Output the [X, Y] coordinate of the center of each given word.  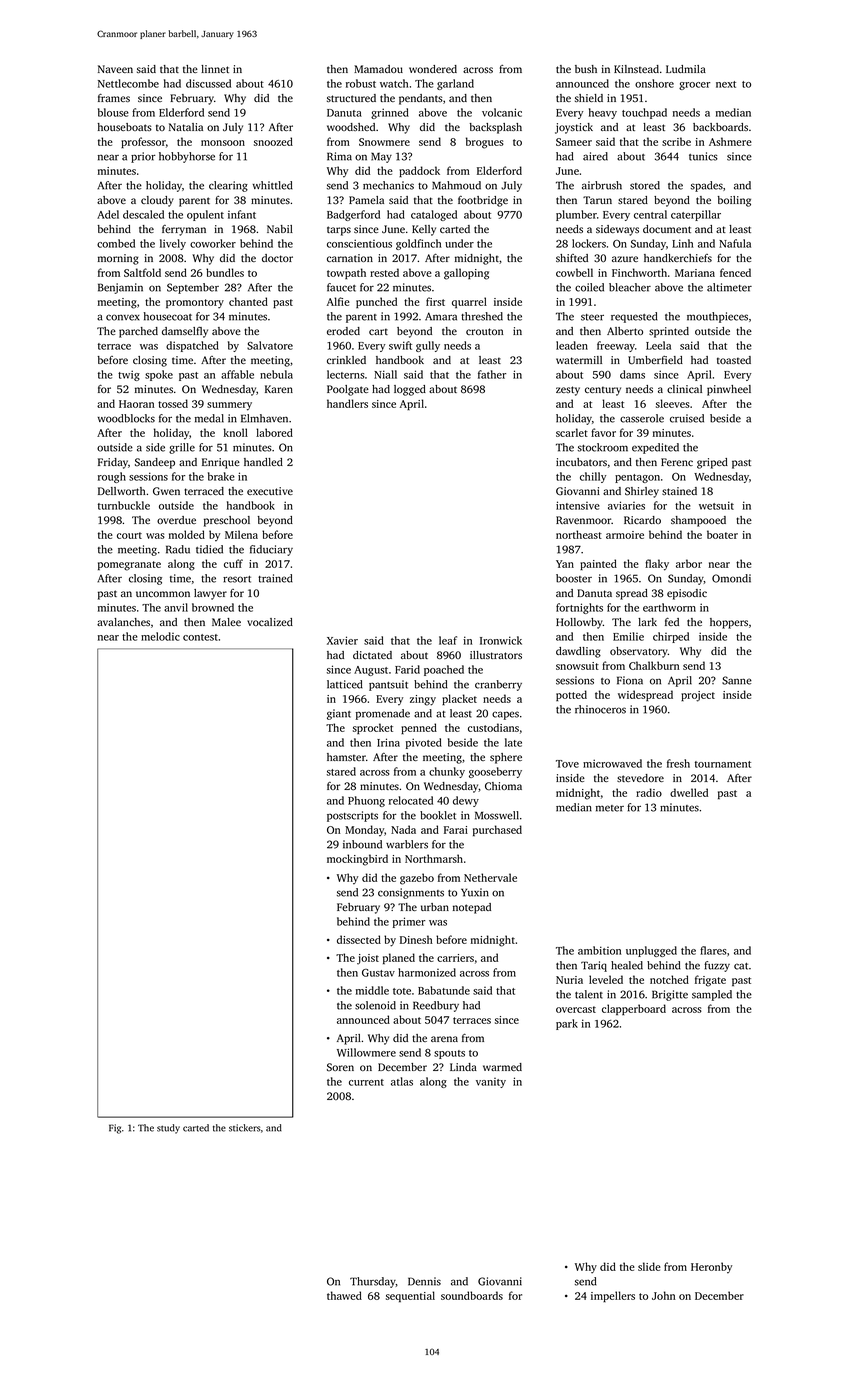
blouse [113, 112]
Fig [115, 1129]
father [492, 374]
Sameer [574, 142]
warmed [502, 1067]
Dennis [424, 1281]
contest [200, 637]
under [459, 243]
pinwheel [729, 390]
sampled [712, 995]
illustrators [496, 655]
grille [182, 448]
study [168, 1129]
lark [647, 622]
